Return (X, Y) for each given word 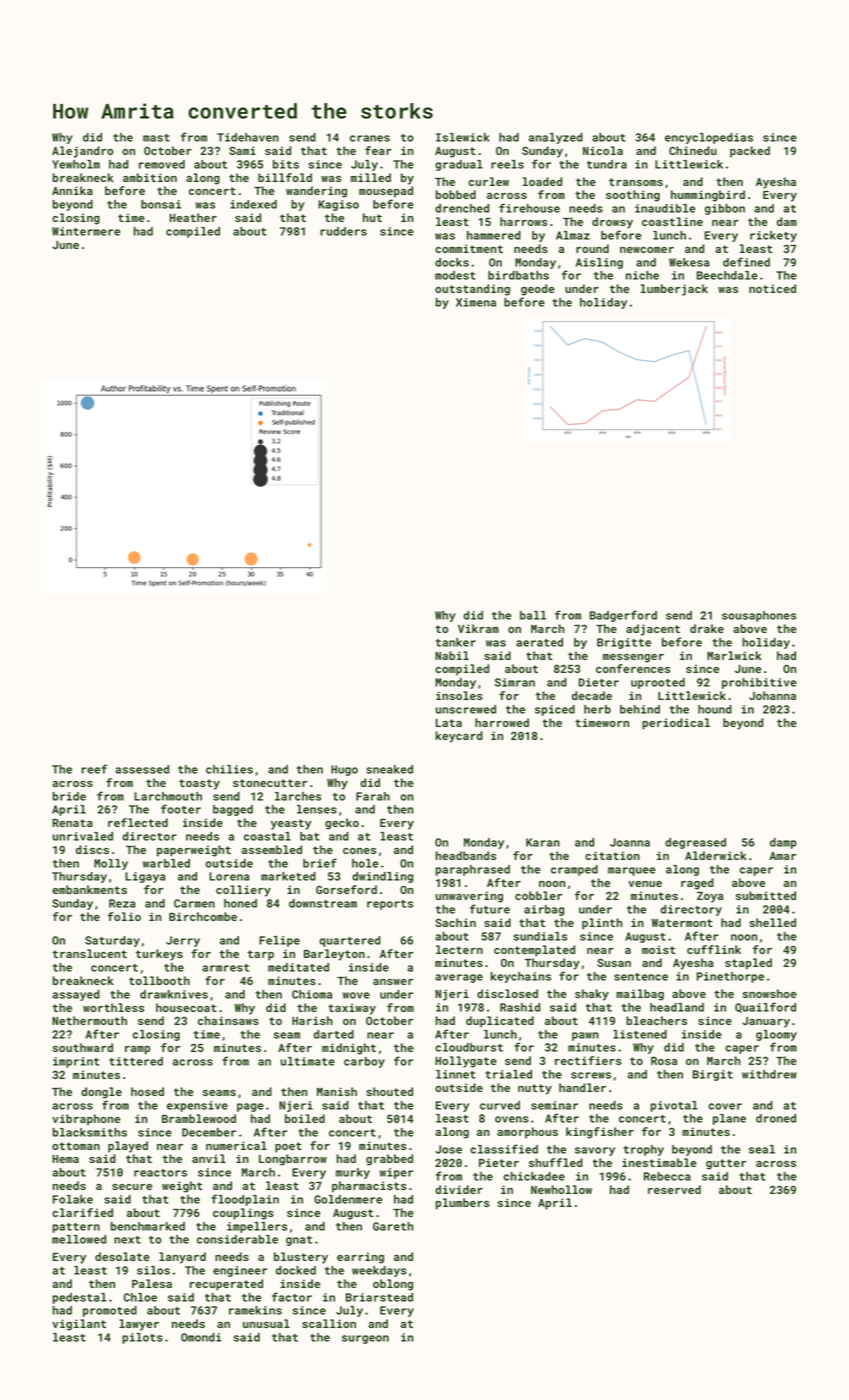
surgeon (365, 1339)
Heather (193, 217)
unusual (266, 1323)
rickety (773, 236)
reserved (674, 1189)
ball (533, 615)
